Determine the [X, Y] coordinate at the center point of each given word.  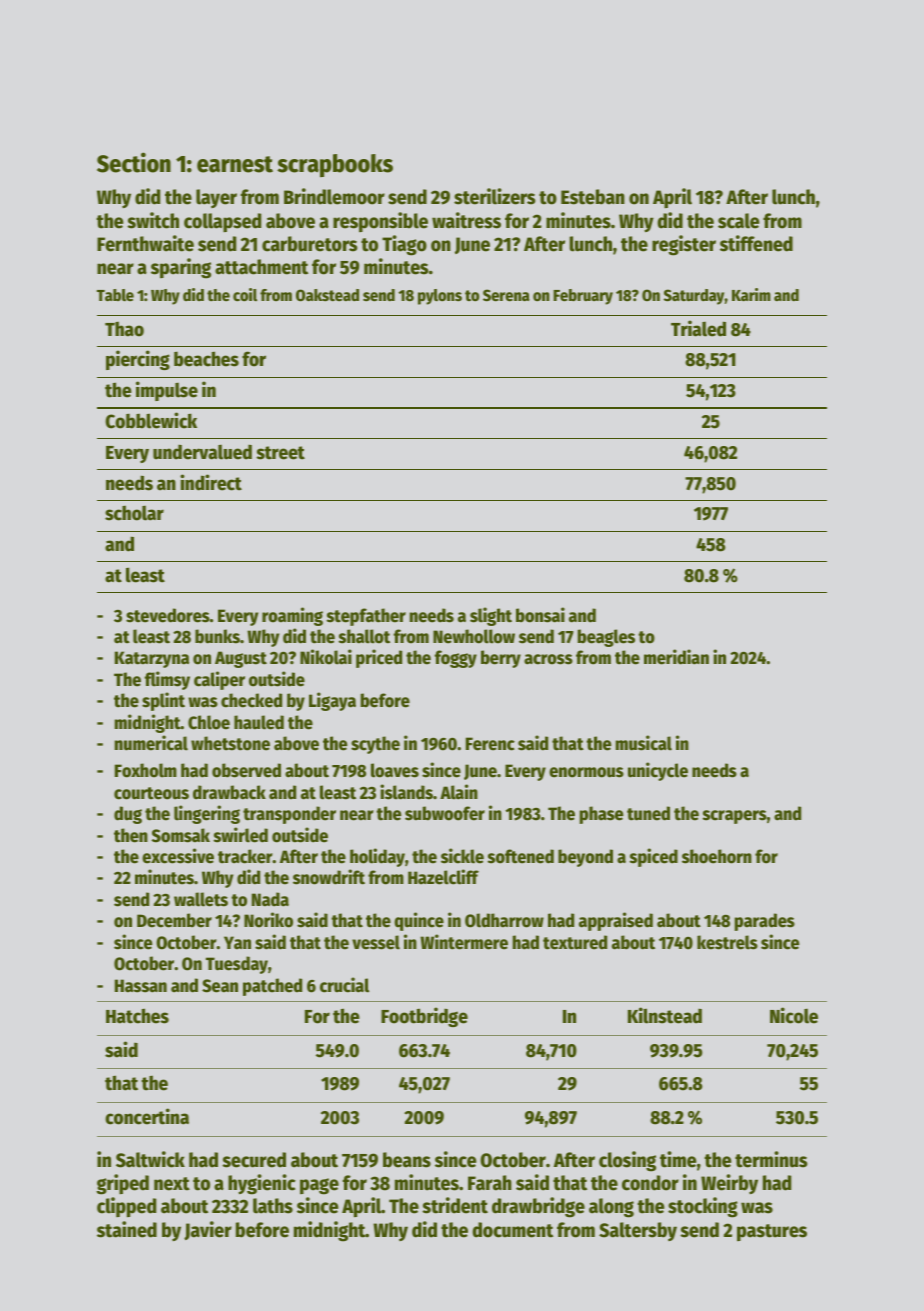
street [280, 453]
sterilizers [494, 196]
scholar [134, 513]
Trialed [698, 328]
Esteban [593, 197]
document [512, 1230]
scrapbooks [335, 166]
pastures [772, 1232]
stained [127, 1229]
